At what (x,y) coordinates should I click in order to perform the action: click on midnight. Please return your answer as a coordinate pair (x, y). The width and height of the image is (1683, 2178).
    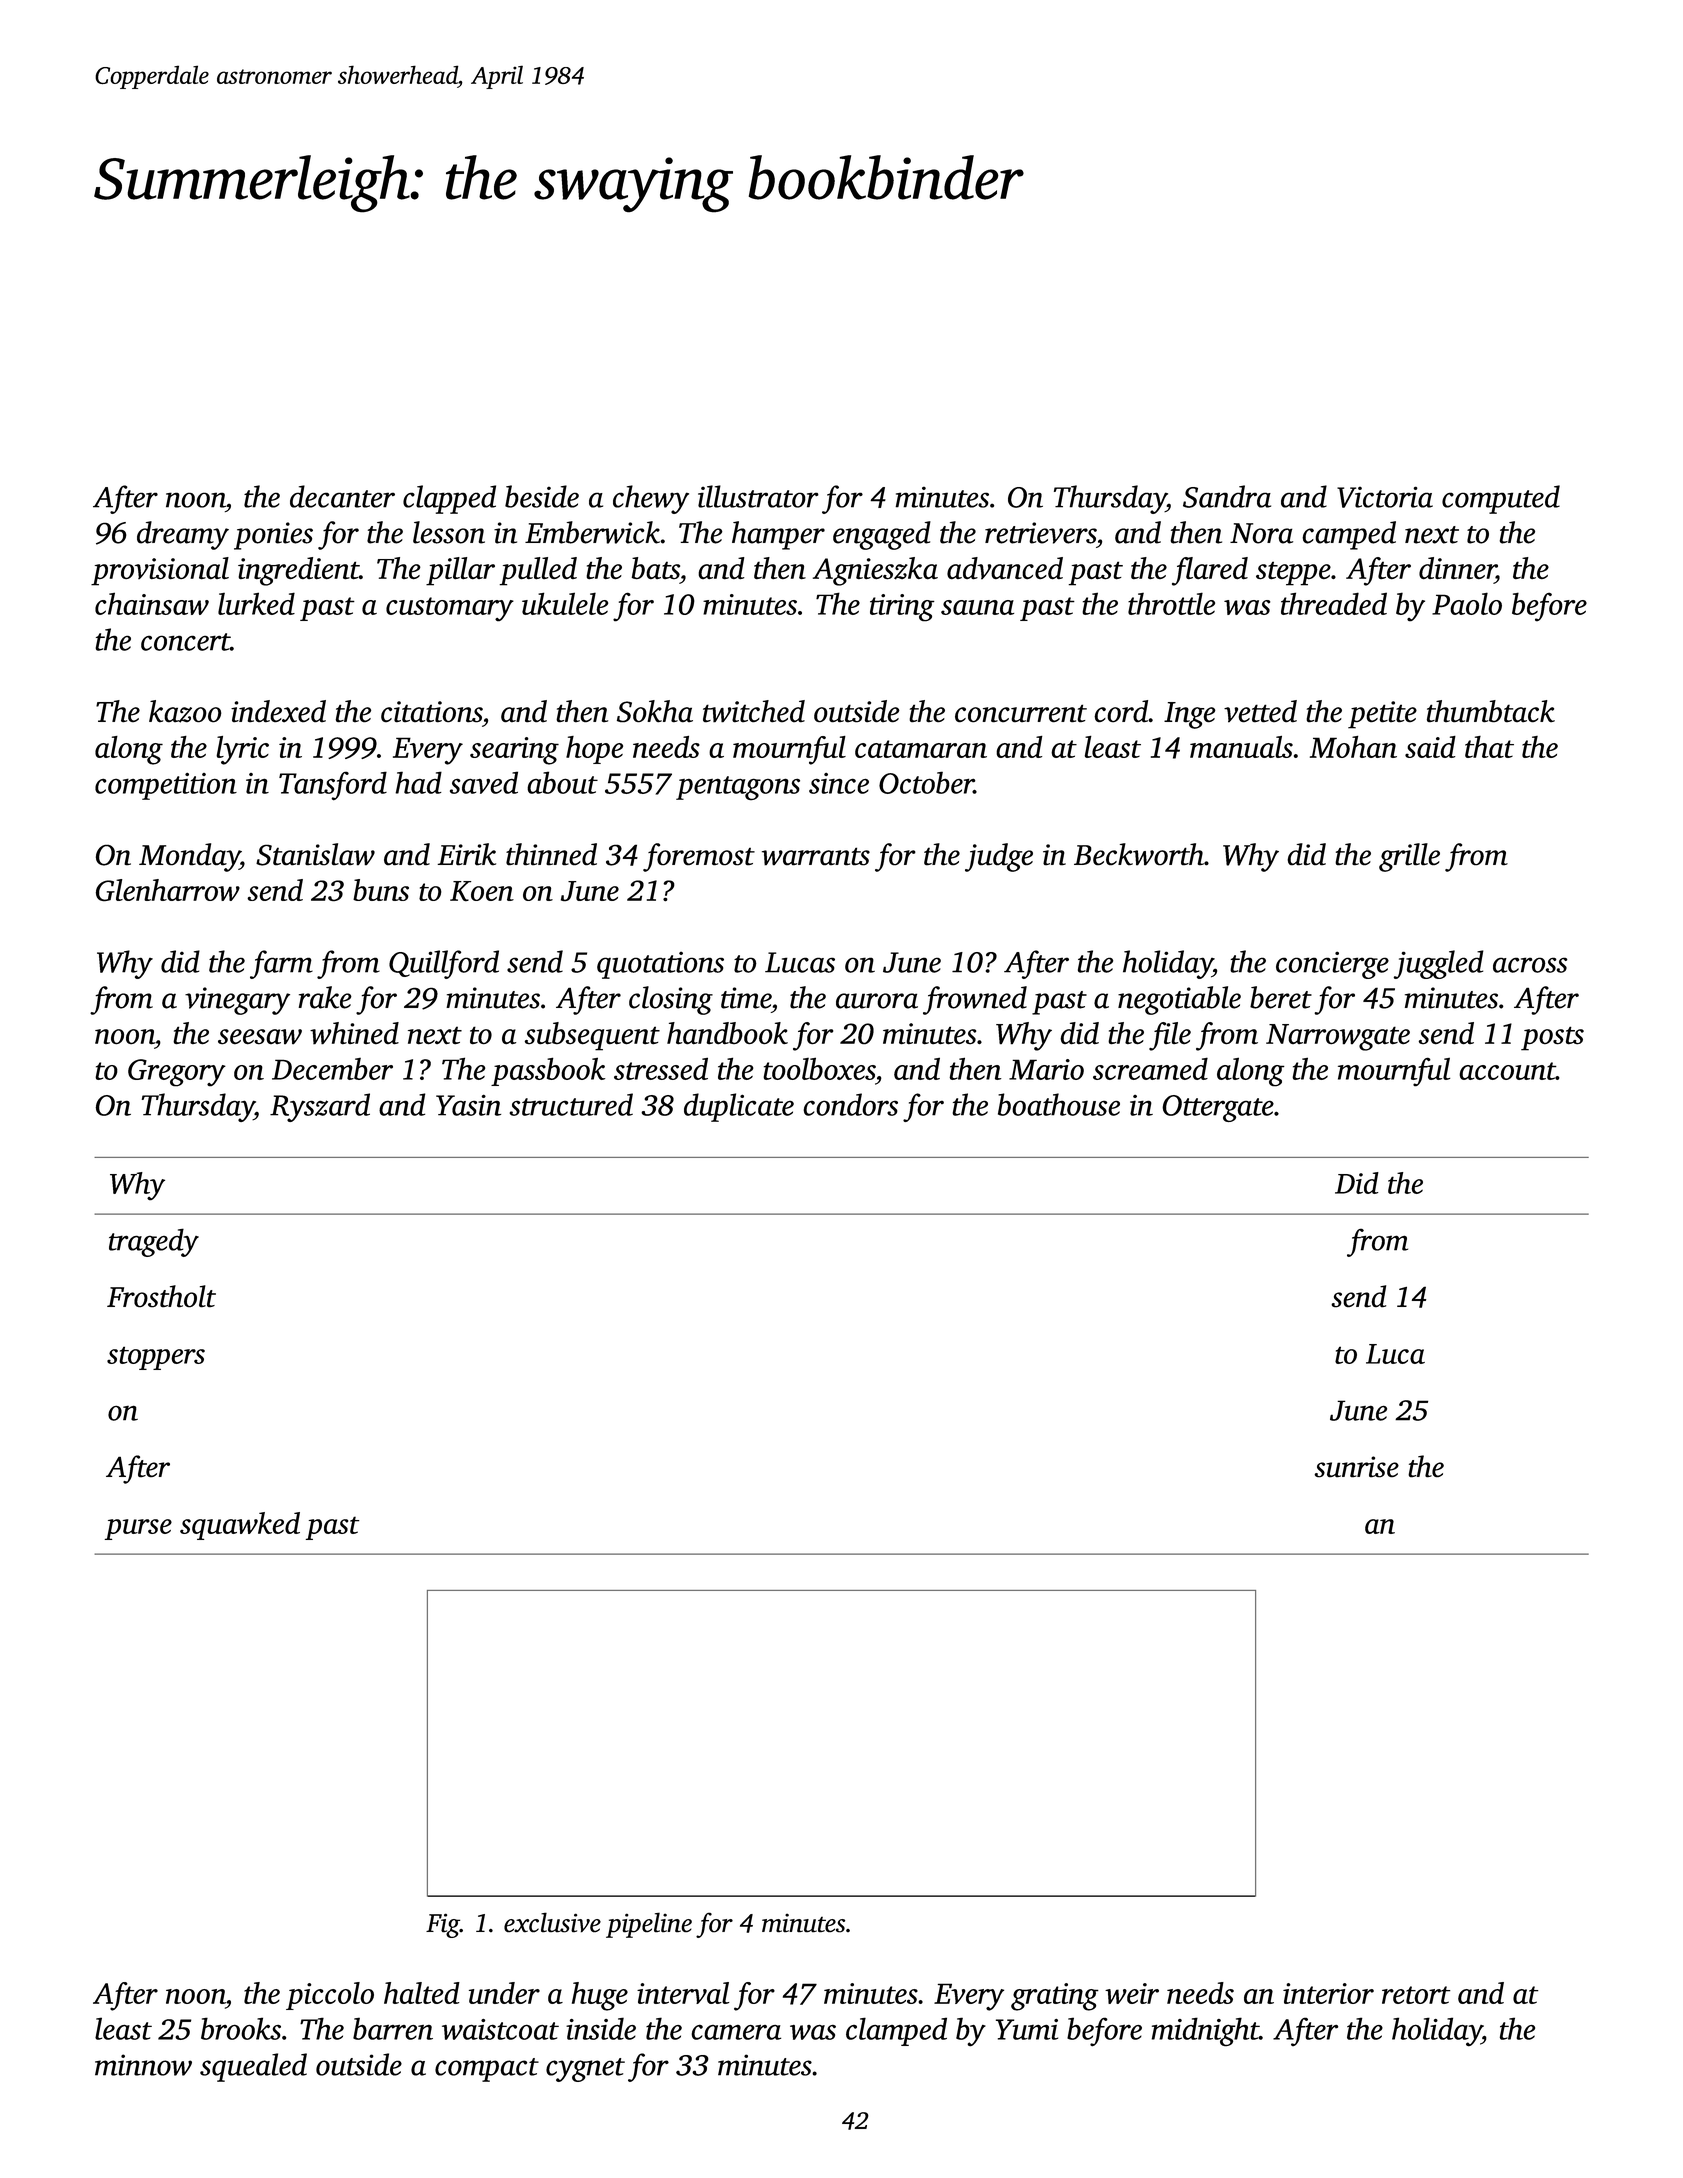
    Looking at the image, I should click on (1205, 2031).
